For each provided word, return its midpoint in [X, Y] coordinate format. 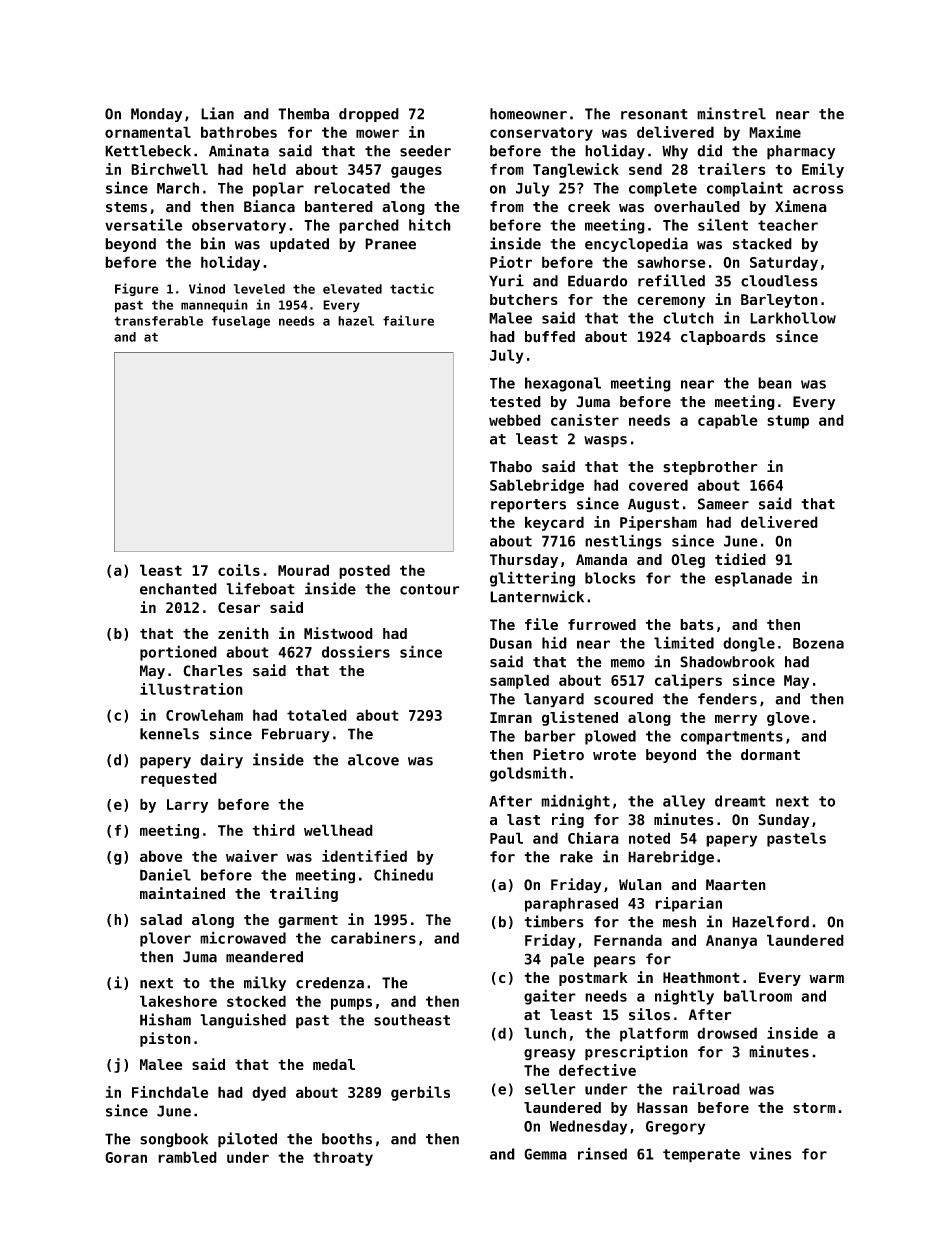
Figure [137, 289]
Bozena [818, 643]
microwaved [243, 937]
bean [775, 383]
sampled [519, 681]
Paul [506, 838]
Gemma [545, 1154]
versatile [144, 224]
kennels [169, 734]
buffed [550, 337]
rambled [187, 1157]
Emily [823, 170]
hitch [430, 224]
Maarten [736, 885]
